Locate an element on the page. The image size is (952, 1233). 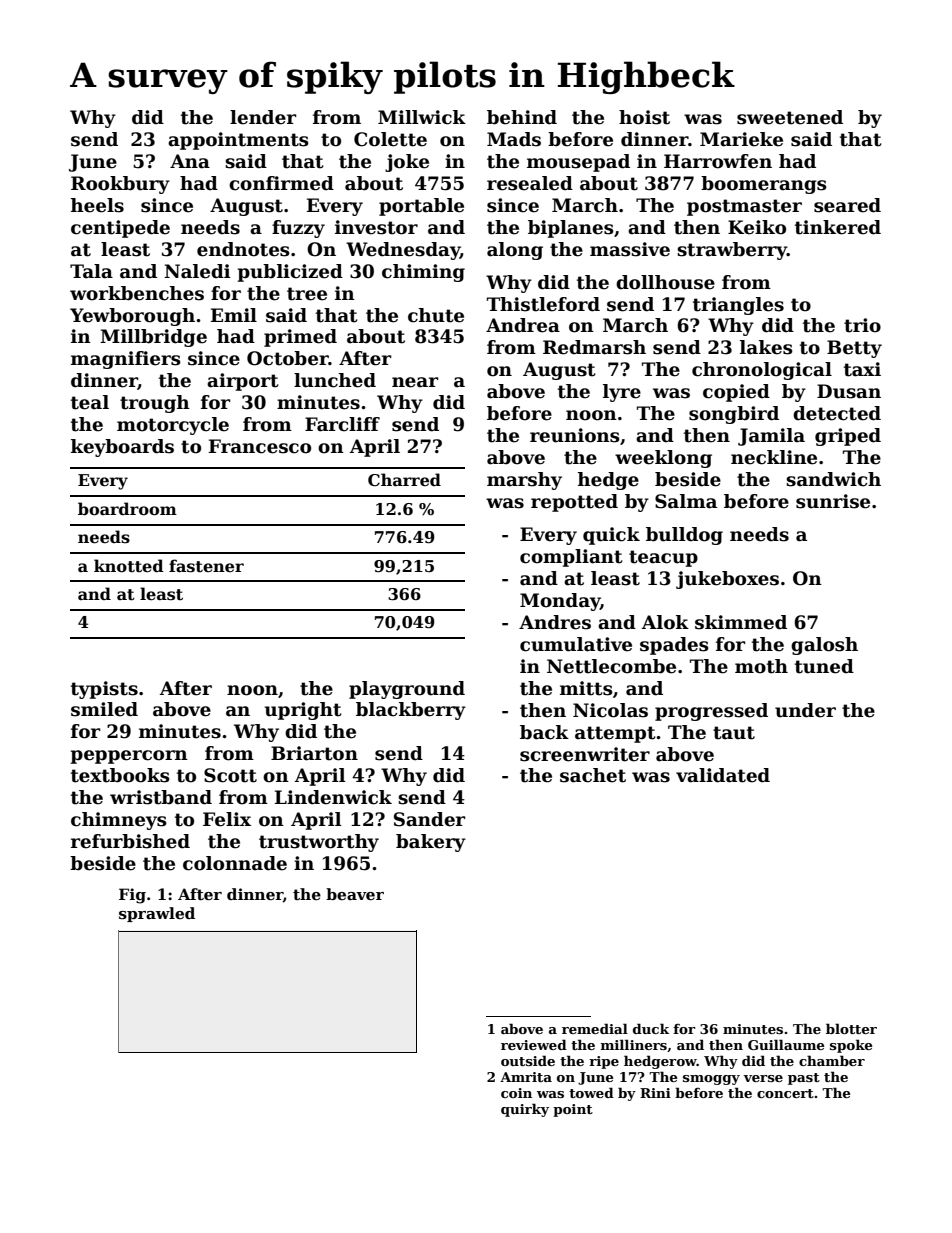
fastener is located at coordinates (206, 566).
